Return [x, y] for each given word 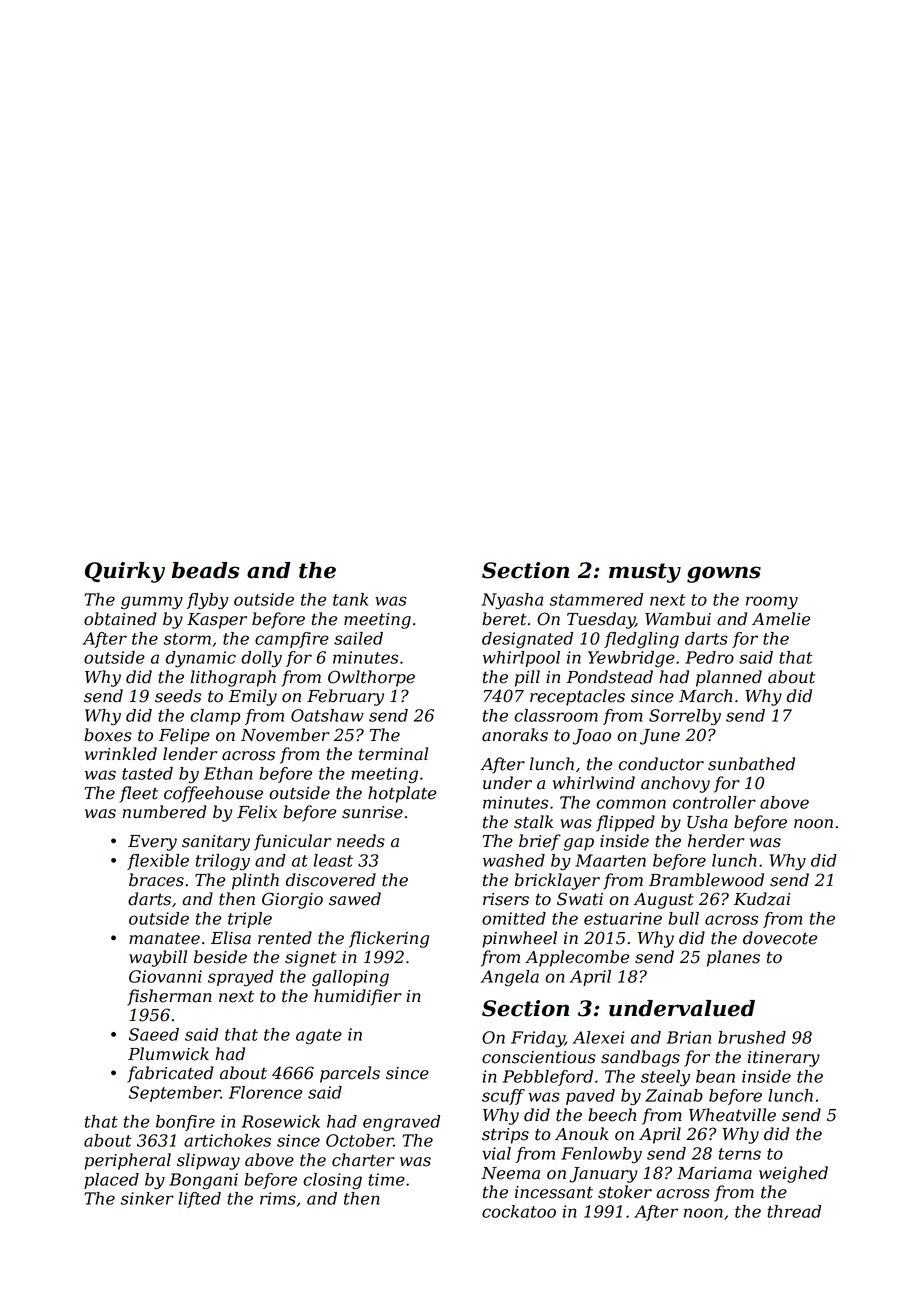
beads [205, 570]
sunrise [372, 812]
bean [715, 1076]
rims [278, 1198]
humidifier [358, 997]
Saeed [154, 1034]
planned [729, 678]
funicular [293, 842]
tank [350, 599]
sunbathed [751, 764]
